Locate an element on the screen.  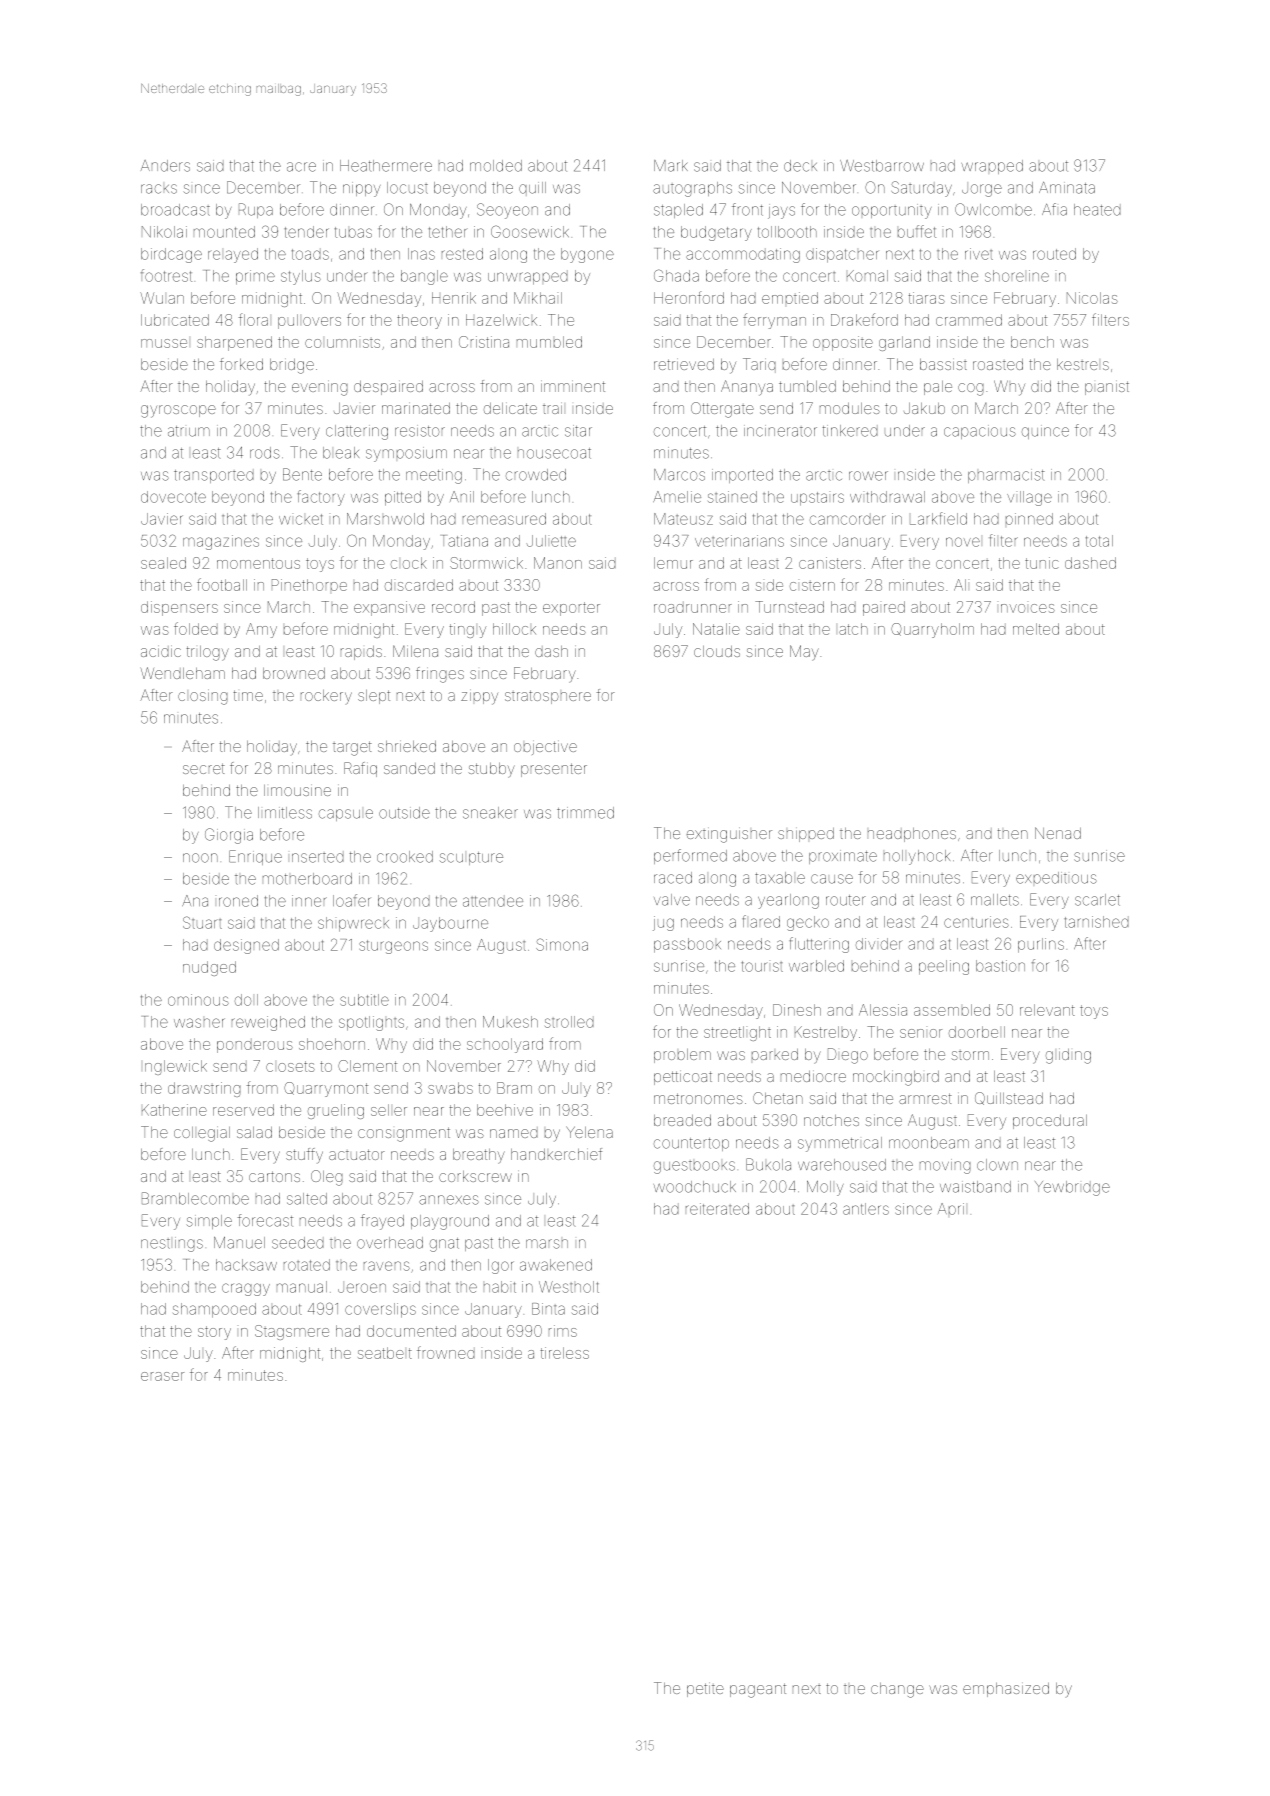
browned is located at coordinates (294, 673).
